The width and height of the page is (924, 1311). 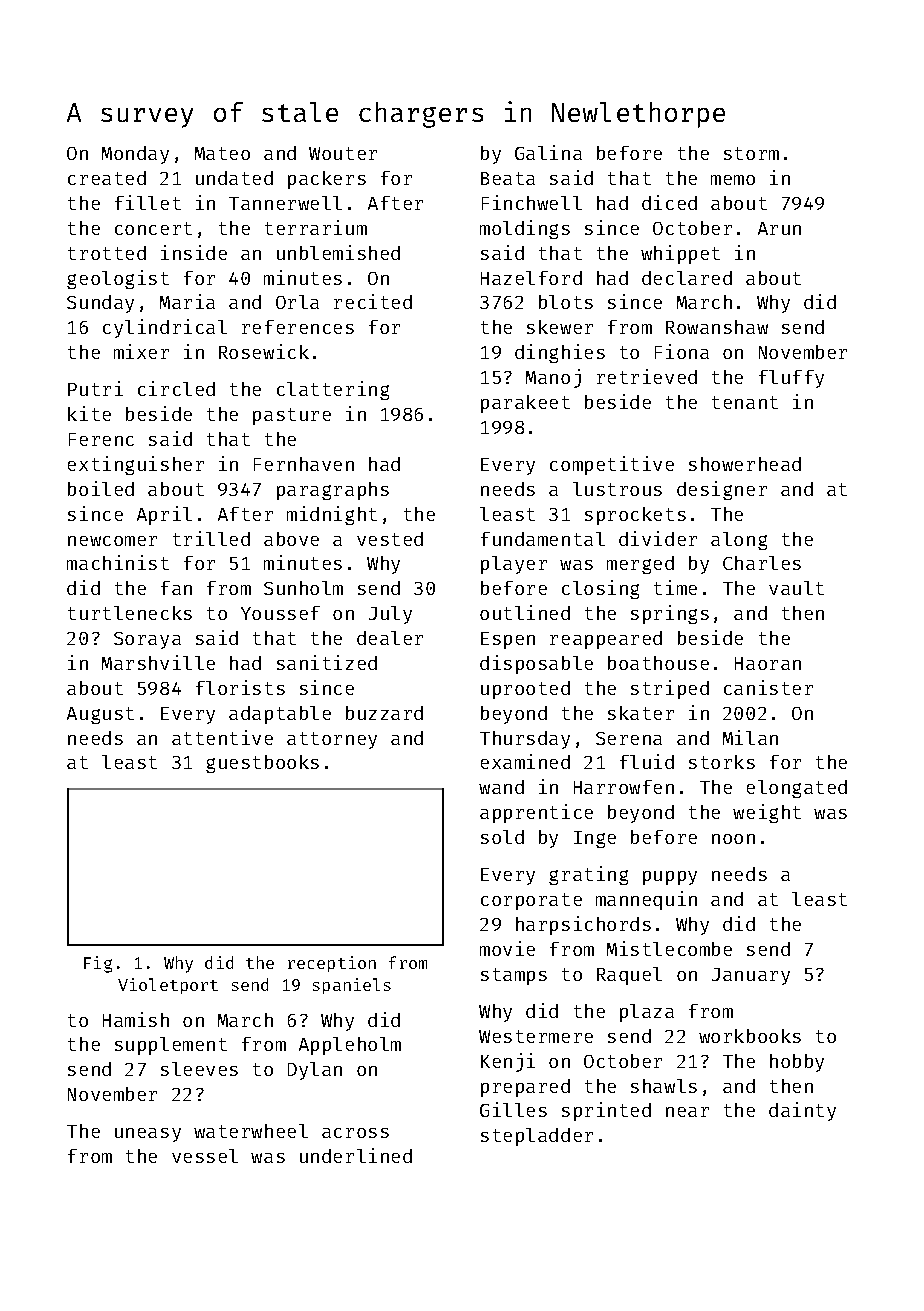 What do you see at coordinates (768, 663) in the page?
I see `Haoran` at bounding box center [768, 663].
